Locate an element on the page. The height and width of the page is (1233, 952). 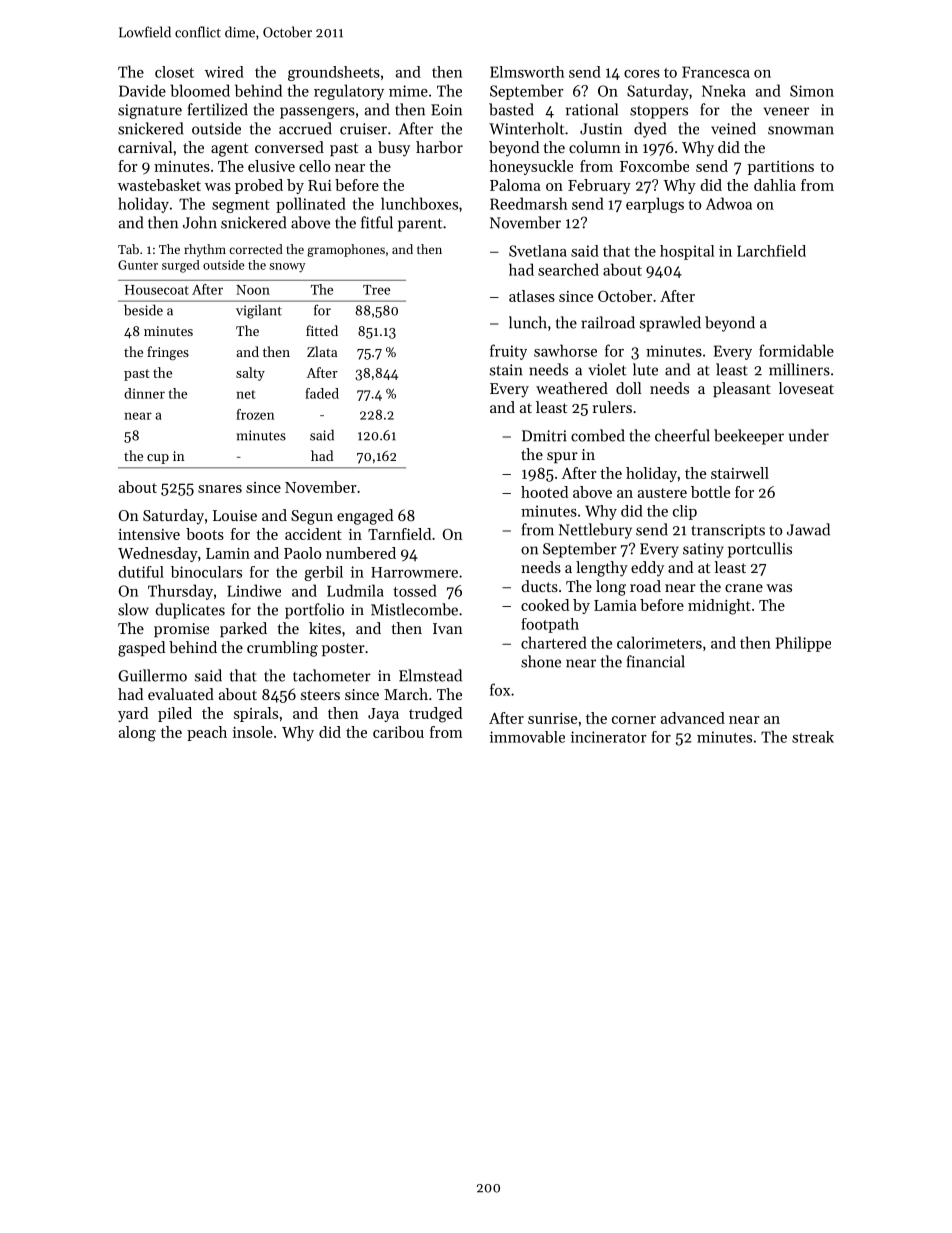
searched is located at coordinates (568, 269).
